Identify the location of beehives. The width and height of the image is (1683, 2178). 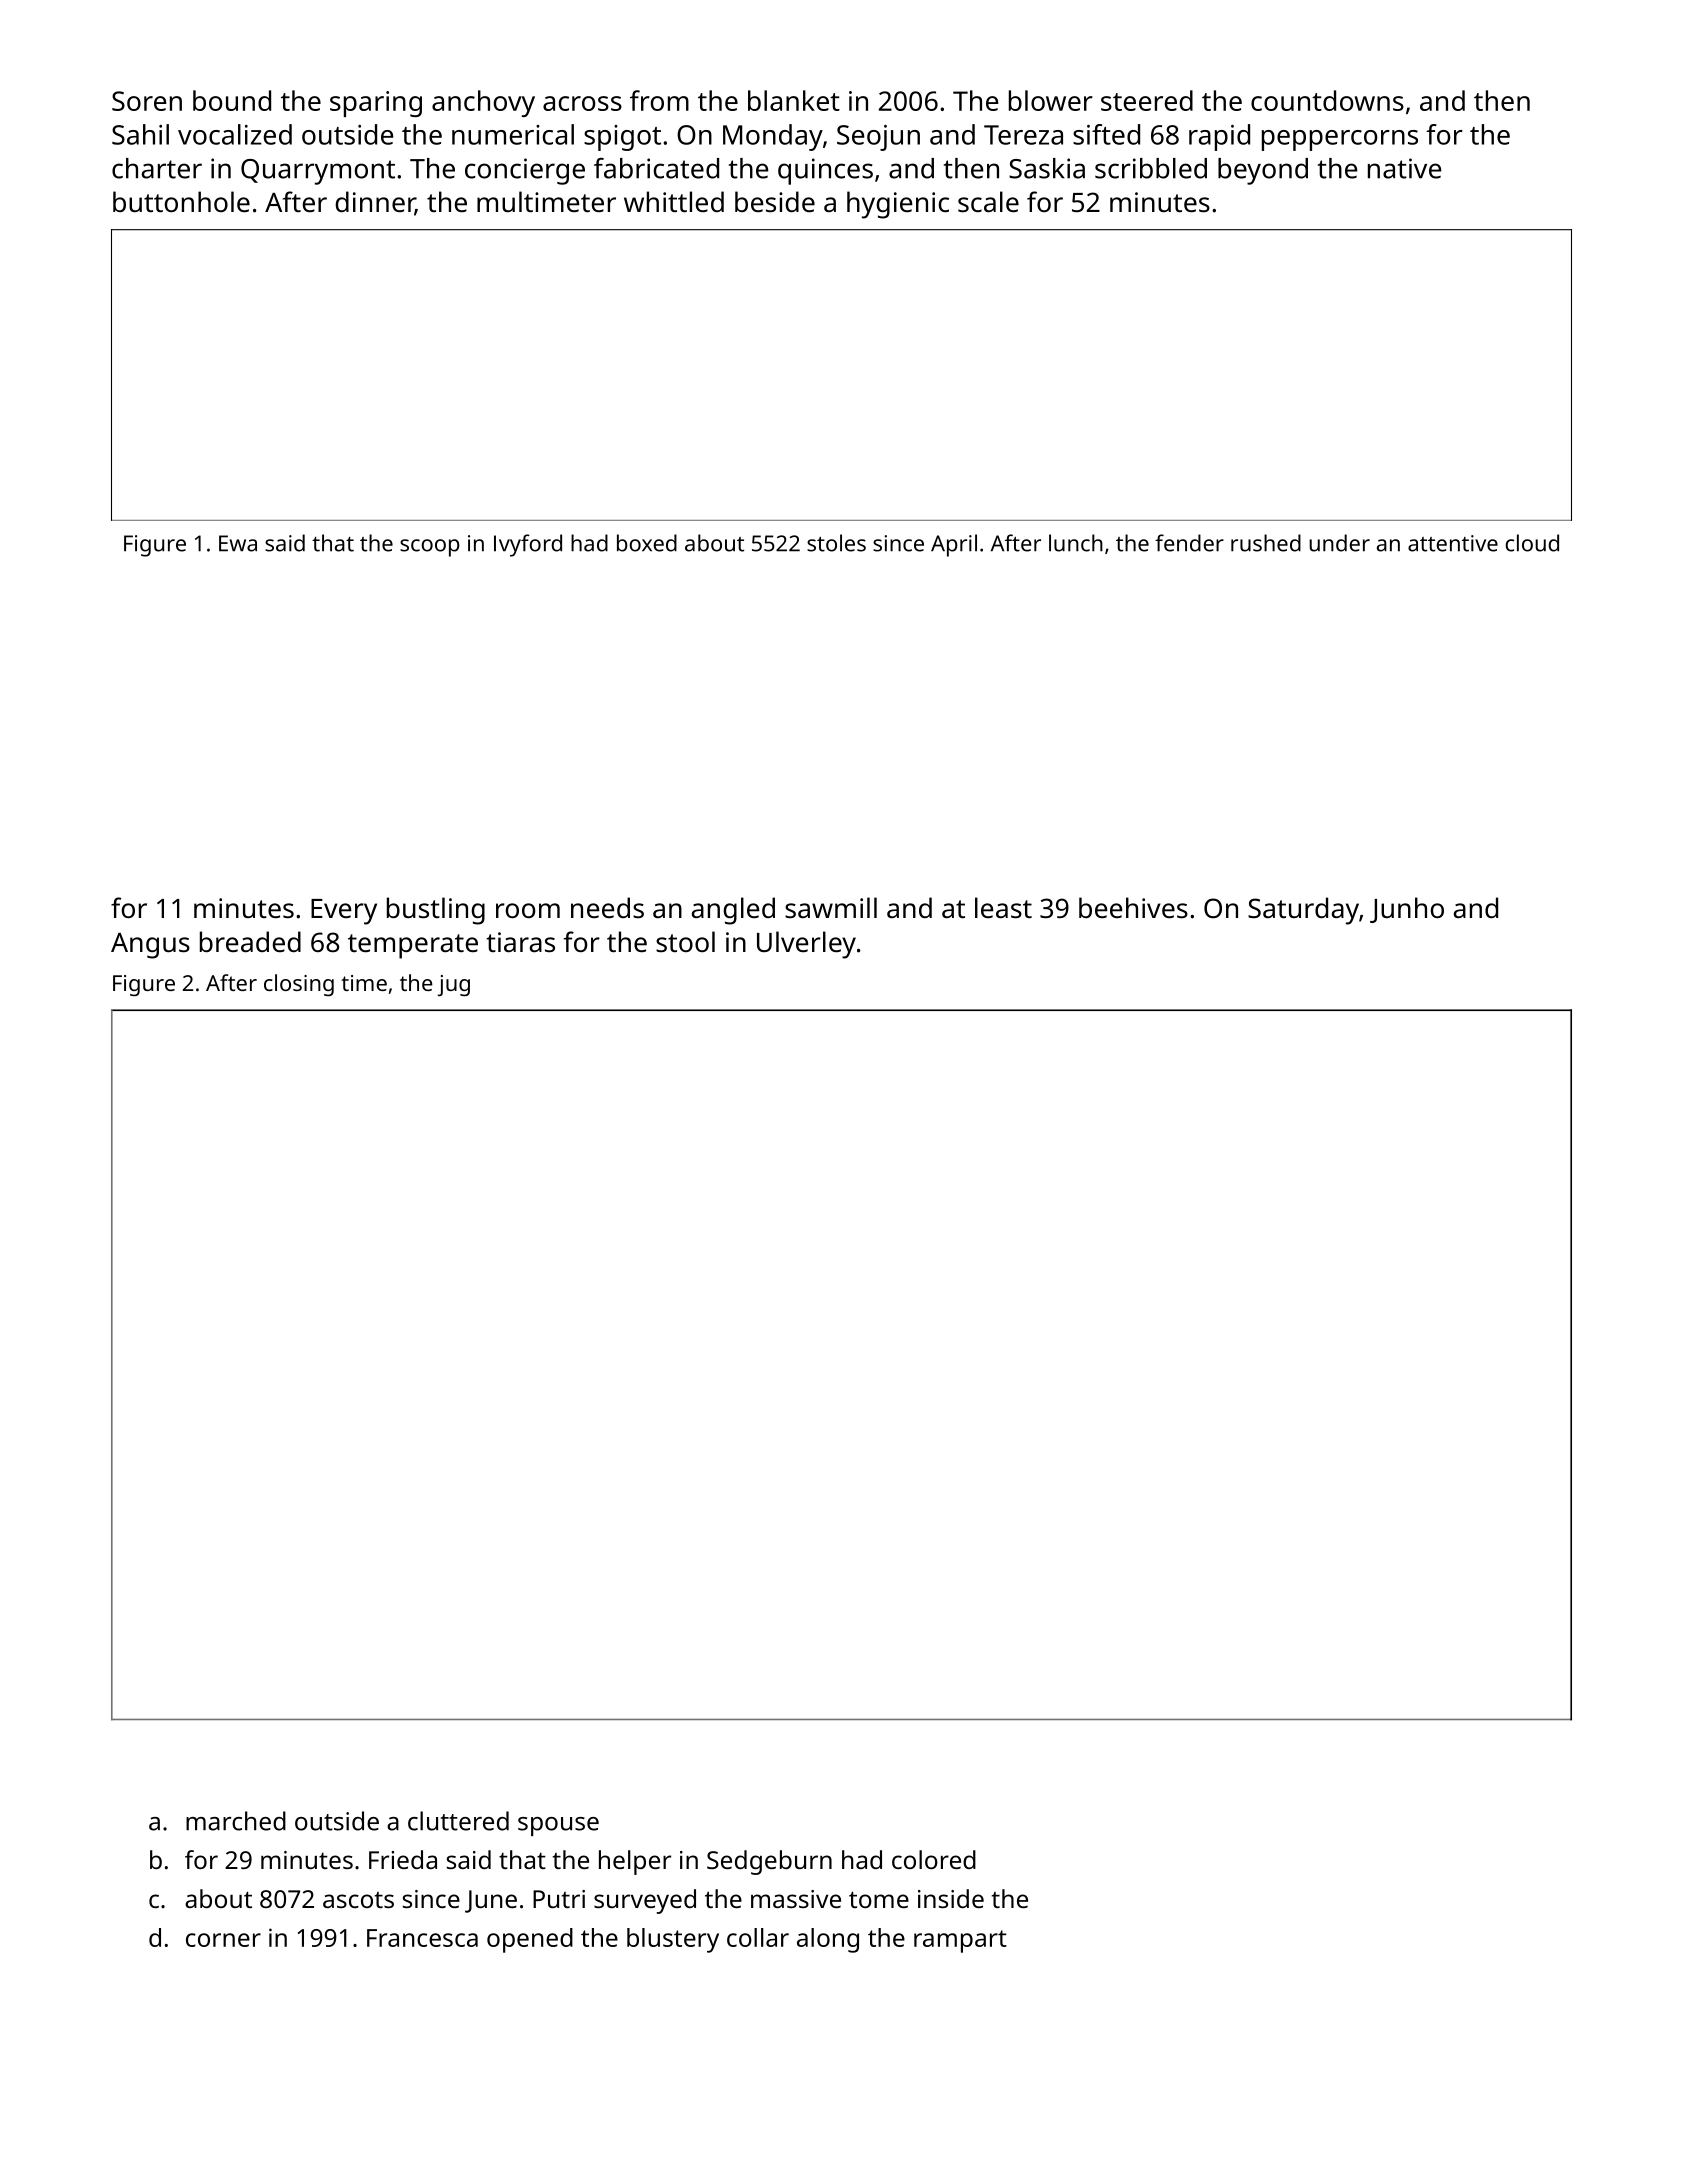
(1133, 908).
